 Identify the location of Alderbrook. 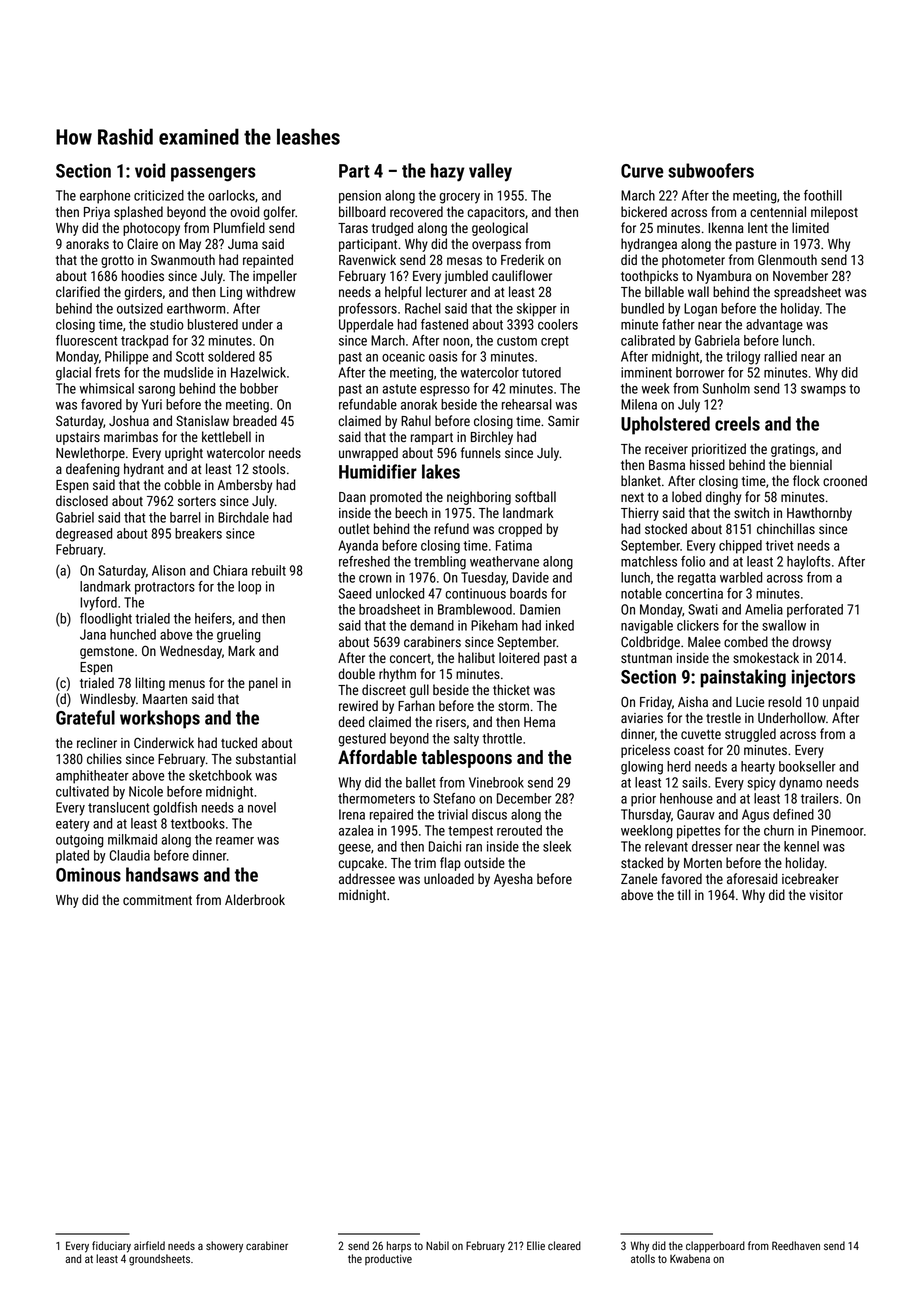
(255, 899).
